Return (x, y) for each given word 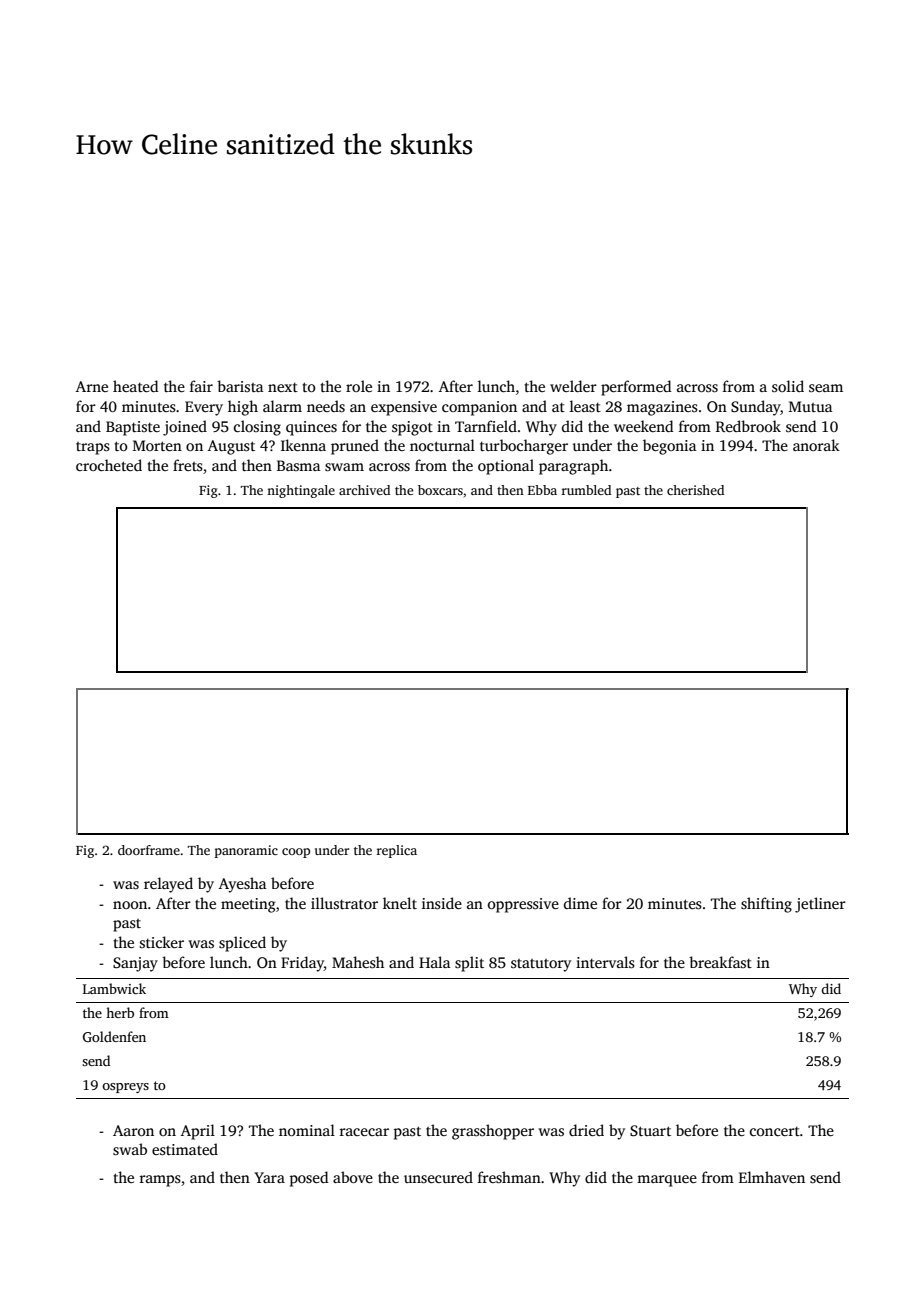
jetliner (820, 905)
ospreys (125, 1088)
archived (364, 490)
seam (826, 388)
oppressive (523, 905)
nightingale (301, 491)
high (243, 408)
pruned (355, 447)
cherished (695, 490)
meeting (248, 905)
